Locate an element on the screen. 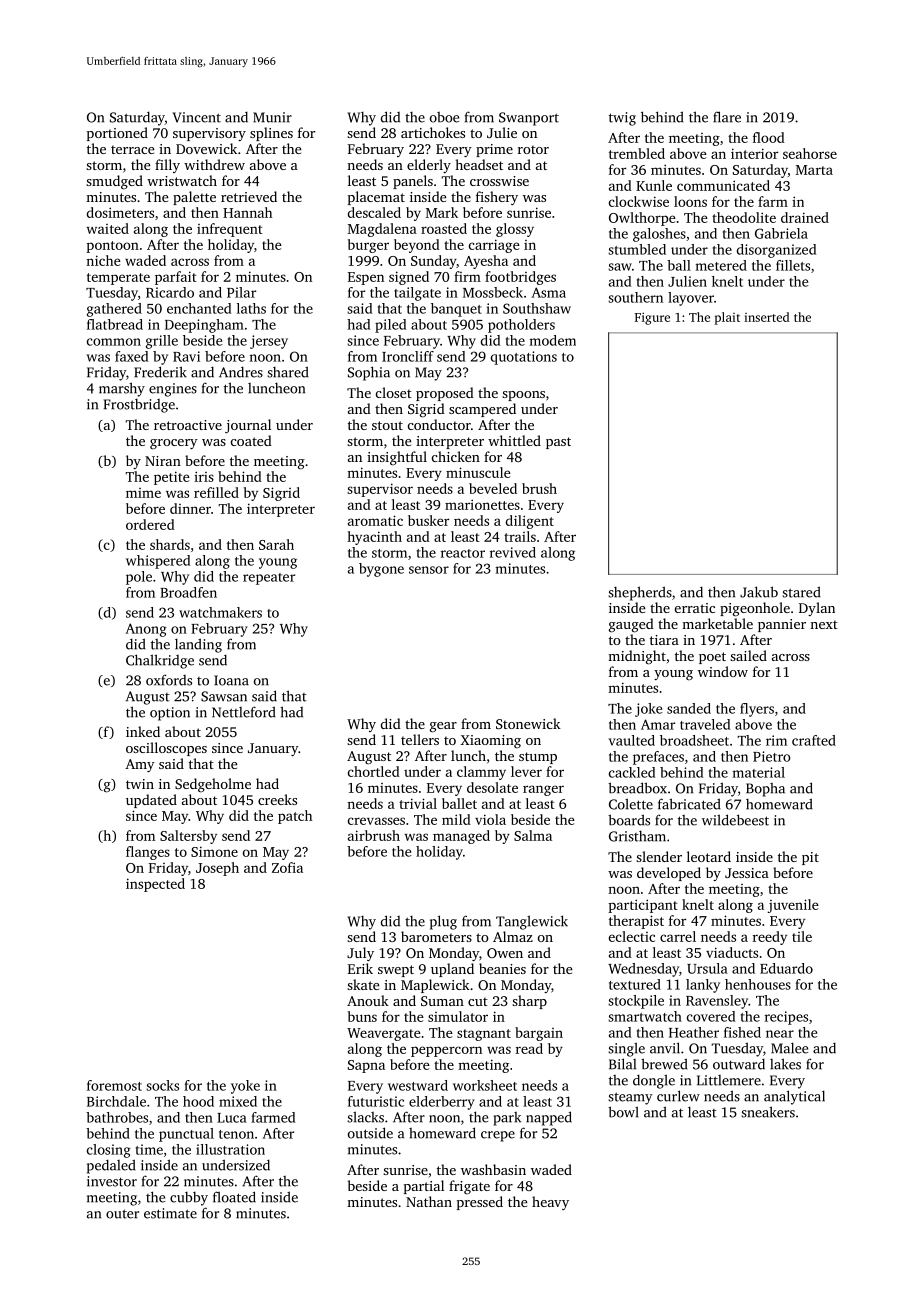  outer is located at coordinates (122, 1214).
